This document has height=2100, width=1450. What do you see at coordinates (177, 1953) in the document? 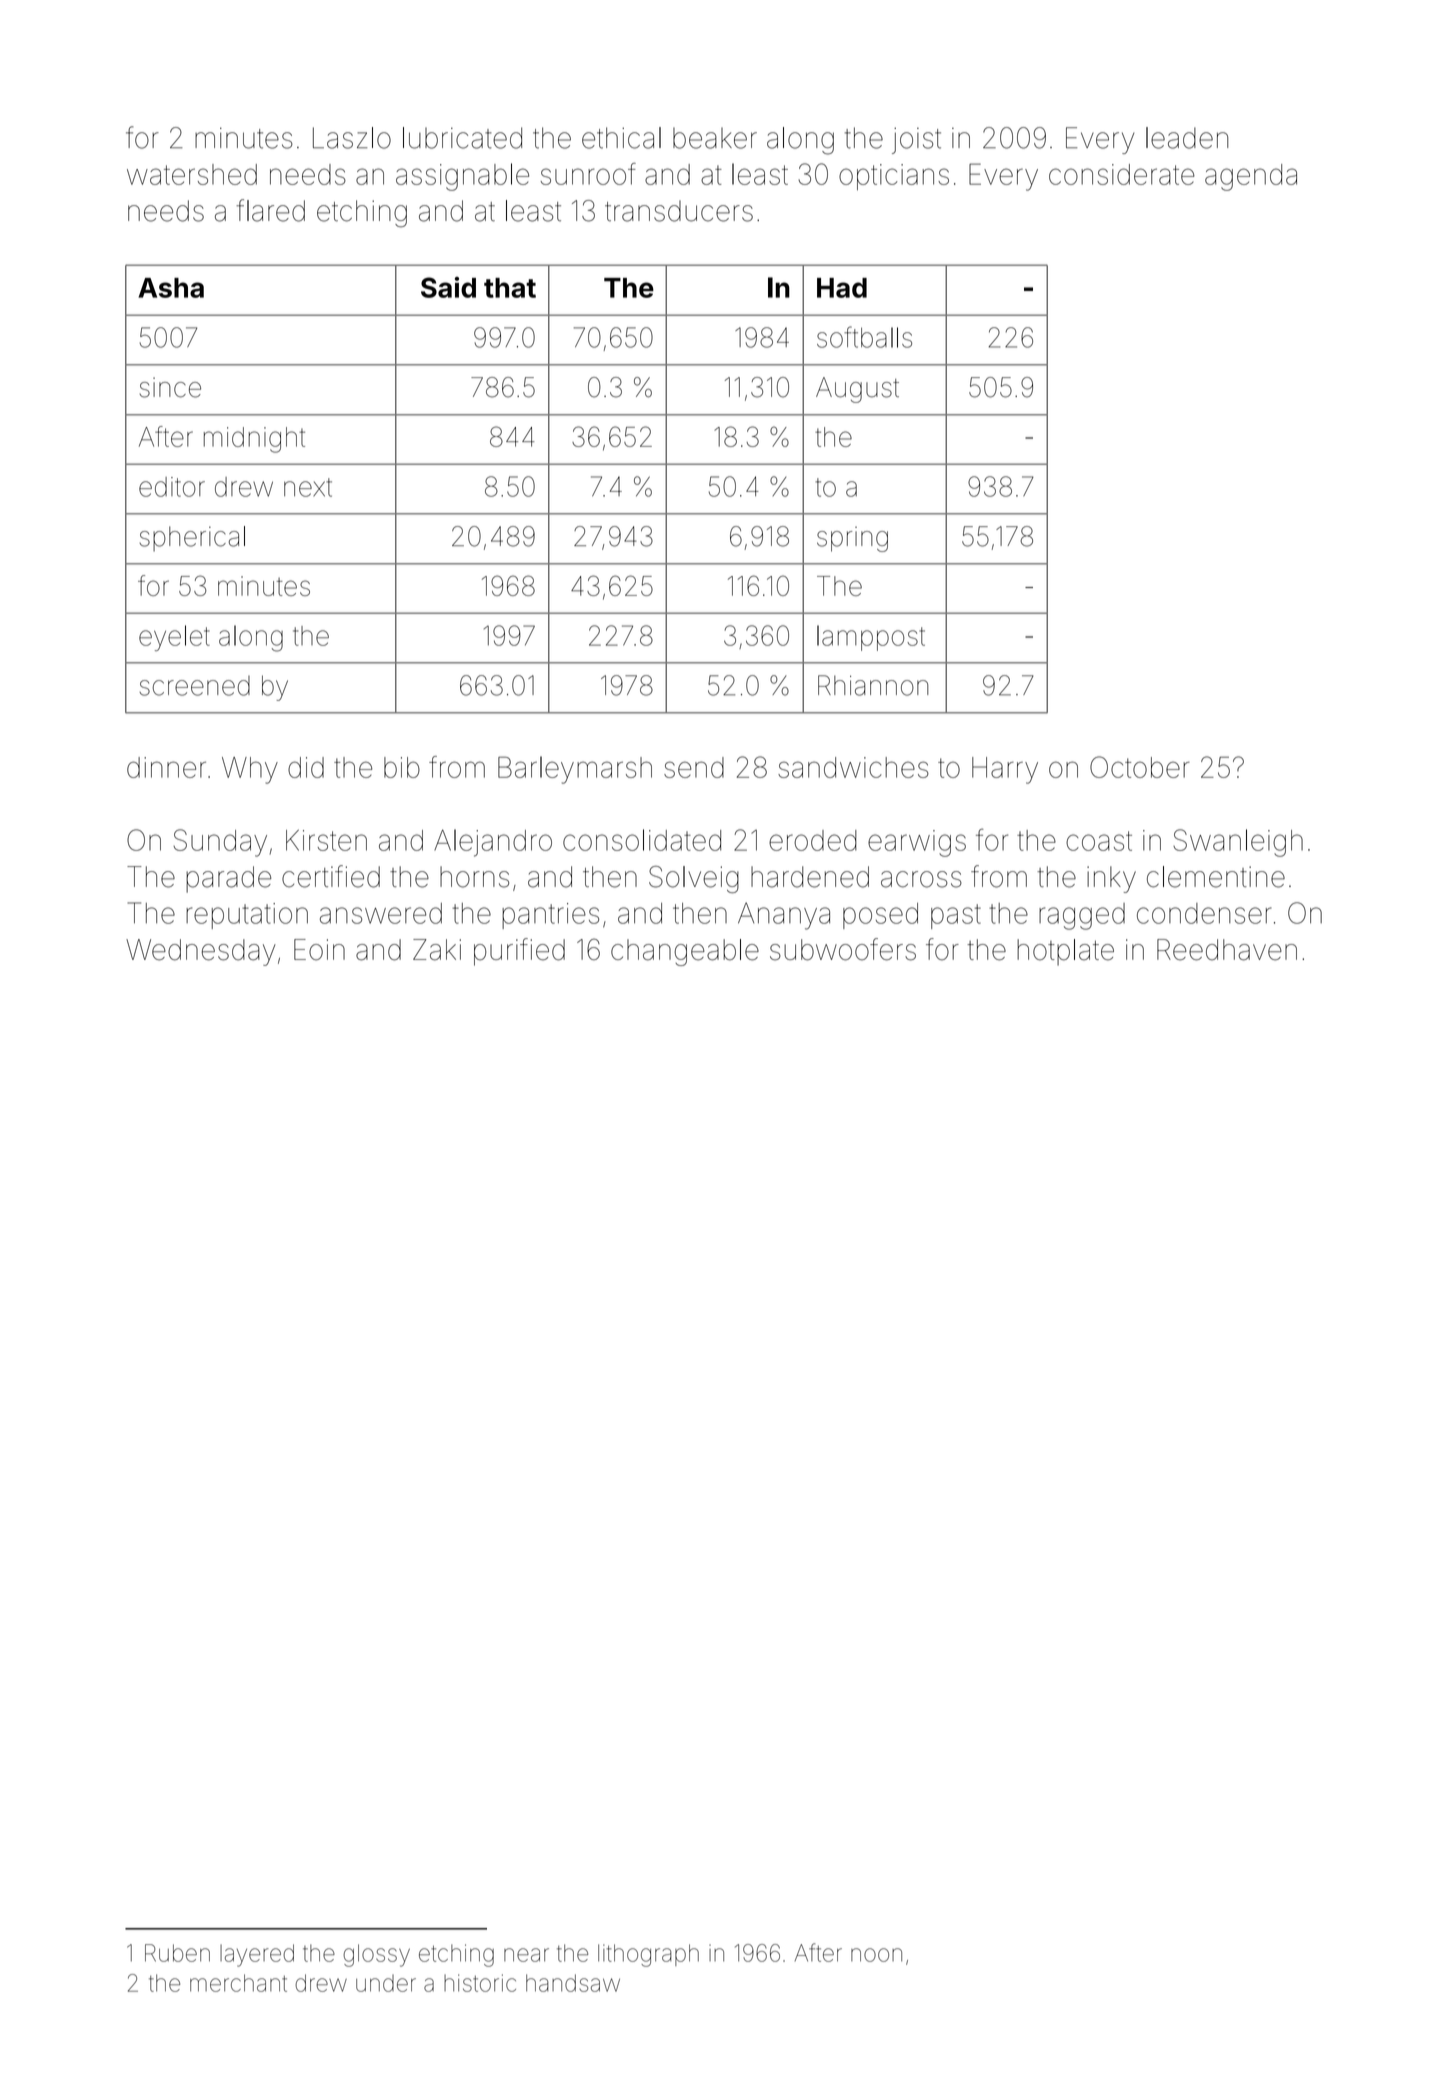
I see `Ruben` at bounding box center [177, 1953].
